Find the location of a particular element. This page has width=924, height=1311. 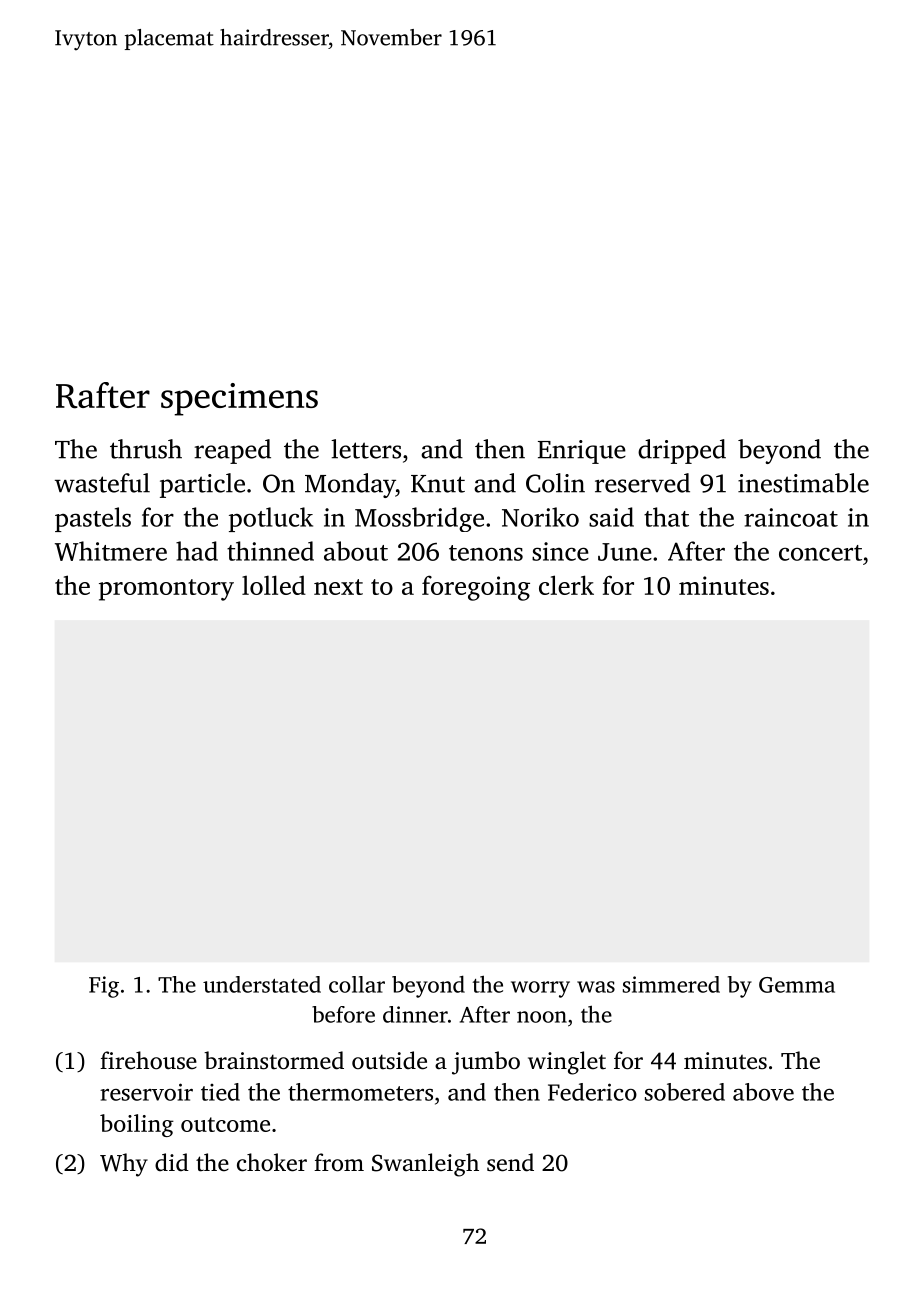

letters is located at coordinates (366, 449).
